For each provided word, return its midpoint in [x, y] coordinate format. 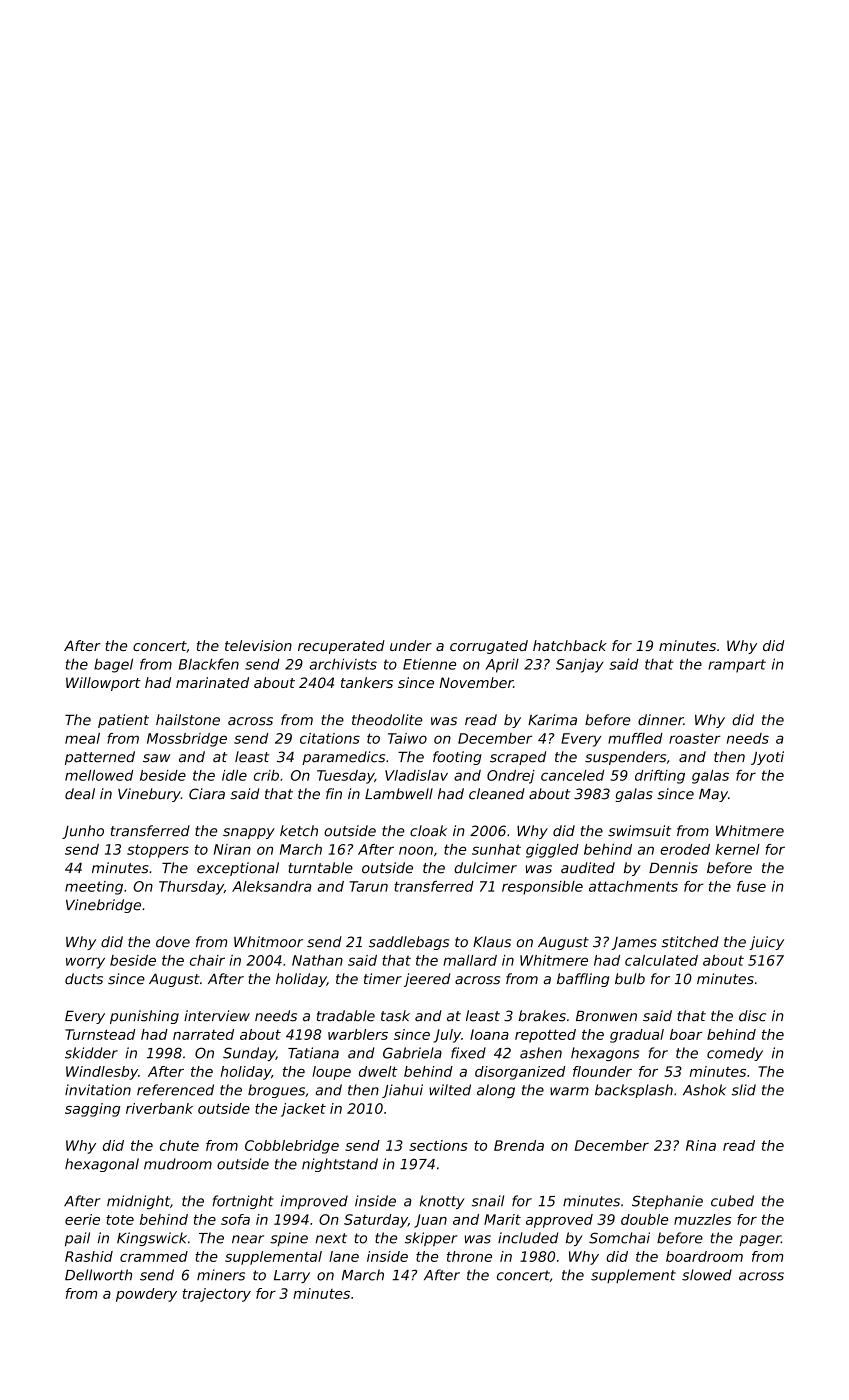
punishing [144, 1017]
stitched [690, 942]
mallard [470, 960]
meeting [94, 888]
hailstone [188, 720]
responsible [542, 888]
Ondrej [511, 777]
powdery [146, 1295]
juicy [766, 943]
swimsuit [639, 831]
